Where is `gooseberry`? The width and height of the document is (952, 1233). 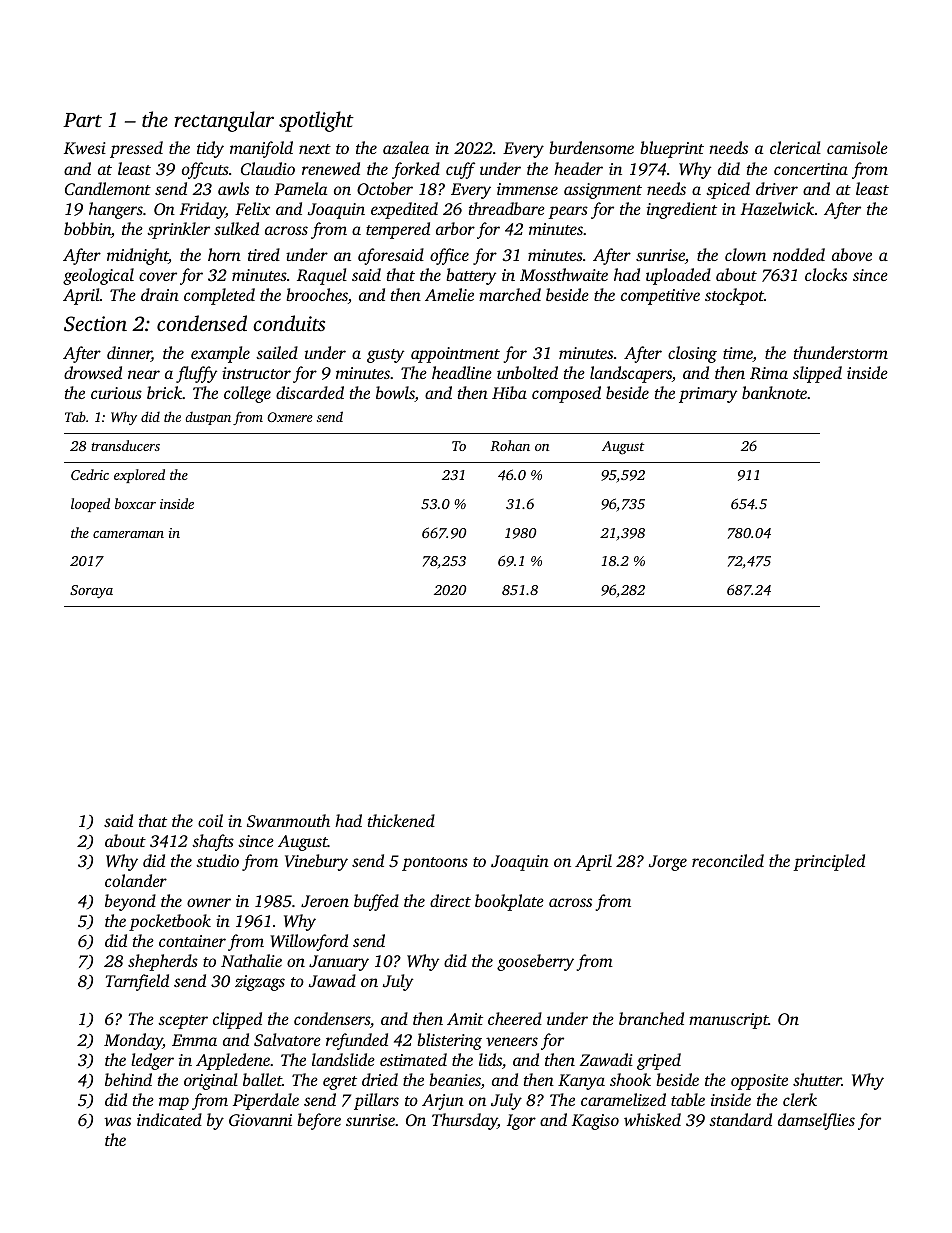 gooseberry is located at coordinates (535, 962).
